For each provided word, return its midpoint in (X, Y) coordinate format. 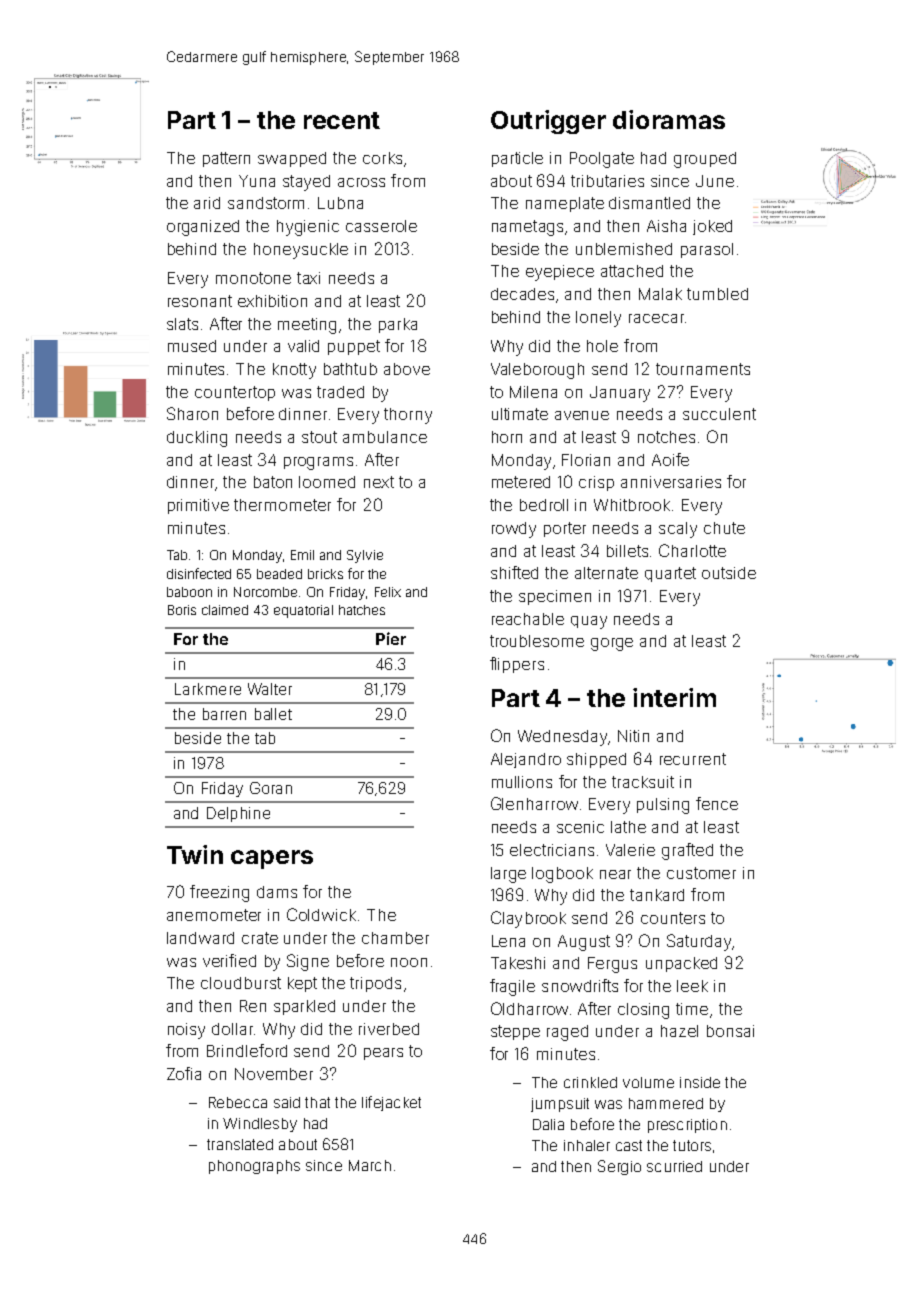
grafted (687, 851)
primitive (198, 506)
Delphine (238, 814)
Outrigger (548, 122)
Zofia (184, 1073)
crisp (596, 483)
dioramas (669, 119)
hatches (362, 610)
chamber (395, 938)
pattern (226, 159)
